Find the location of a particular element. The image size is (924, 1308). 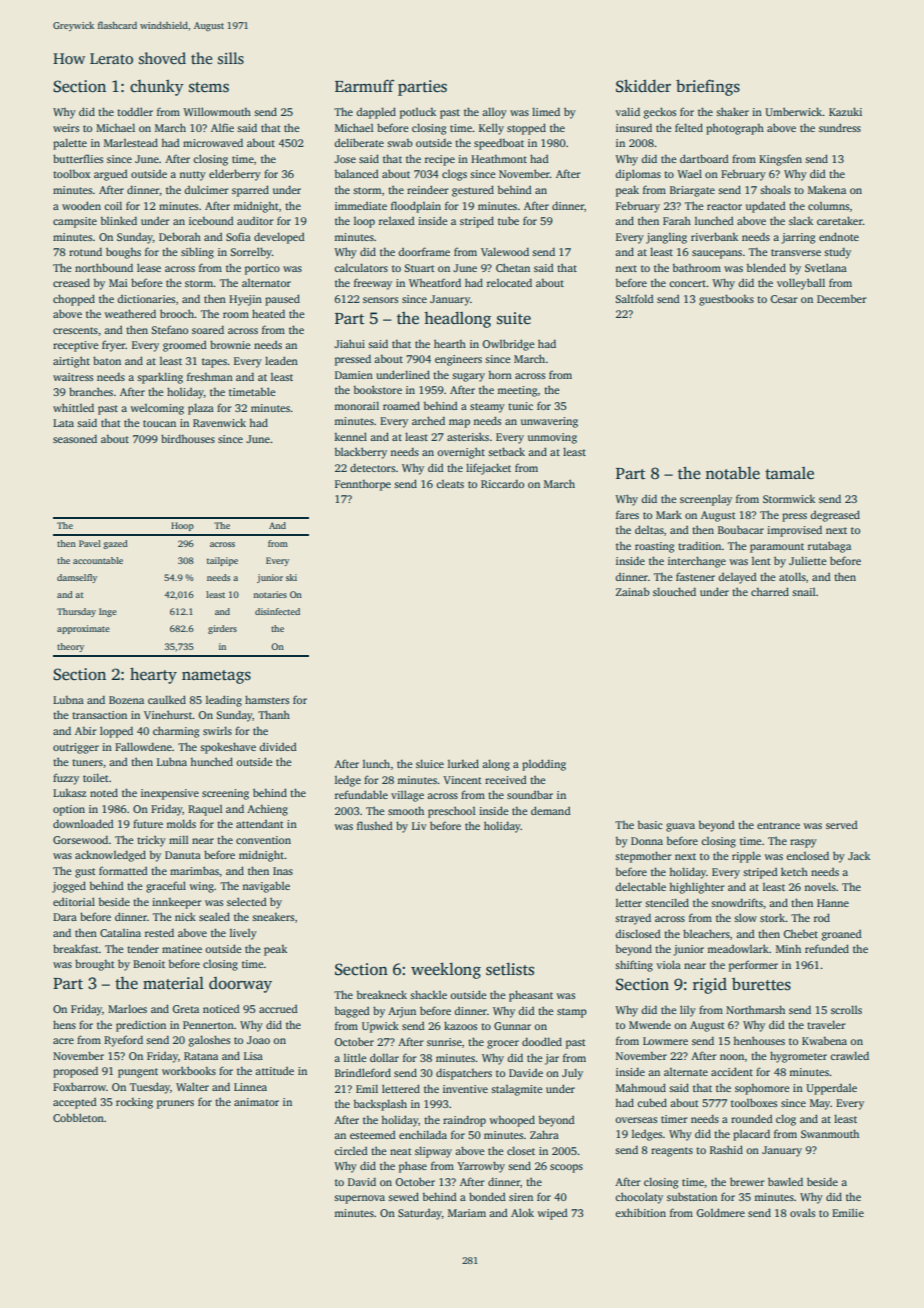

Pavel is located at coordinates (90, 543).
